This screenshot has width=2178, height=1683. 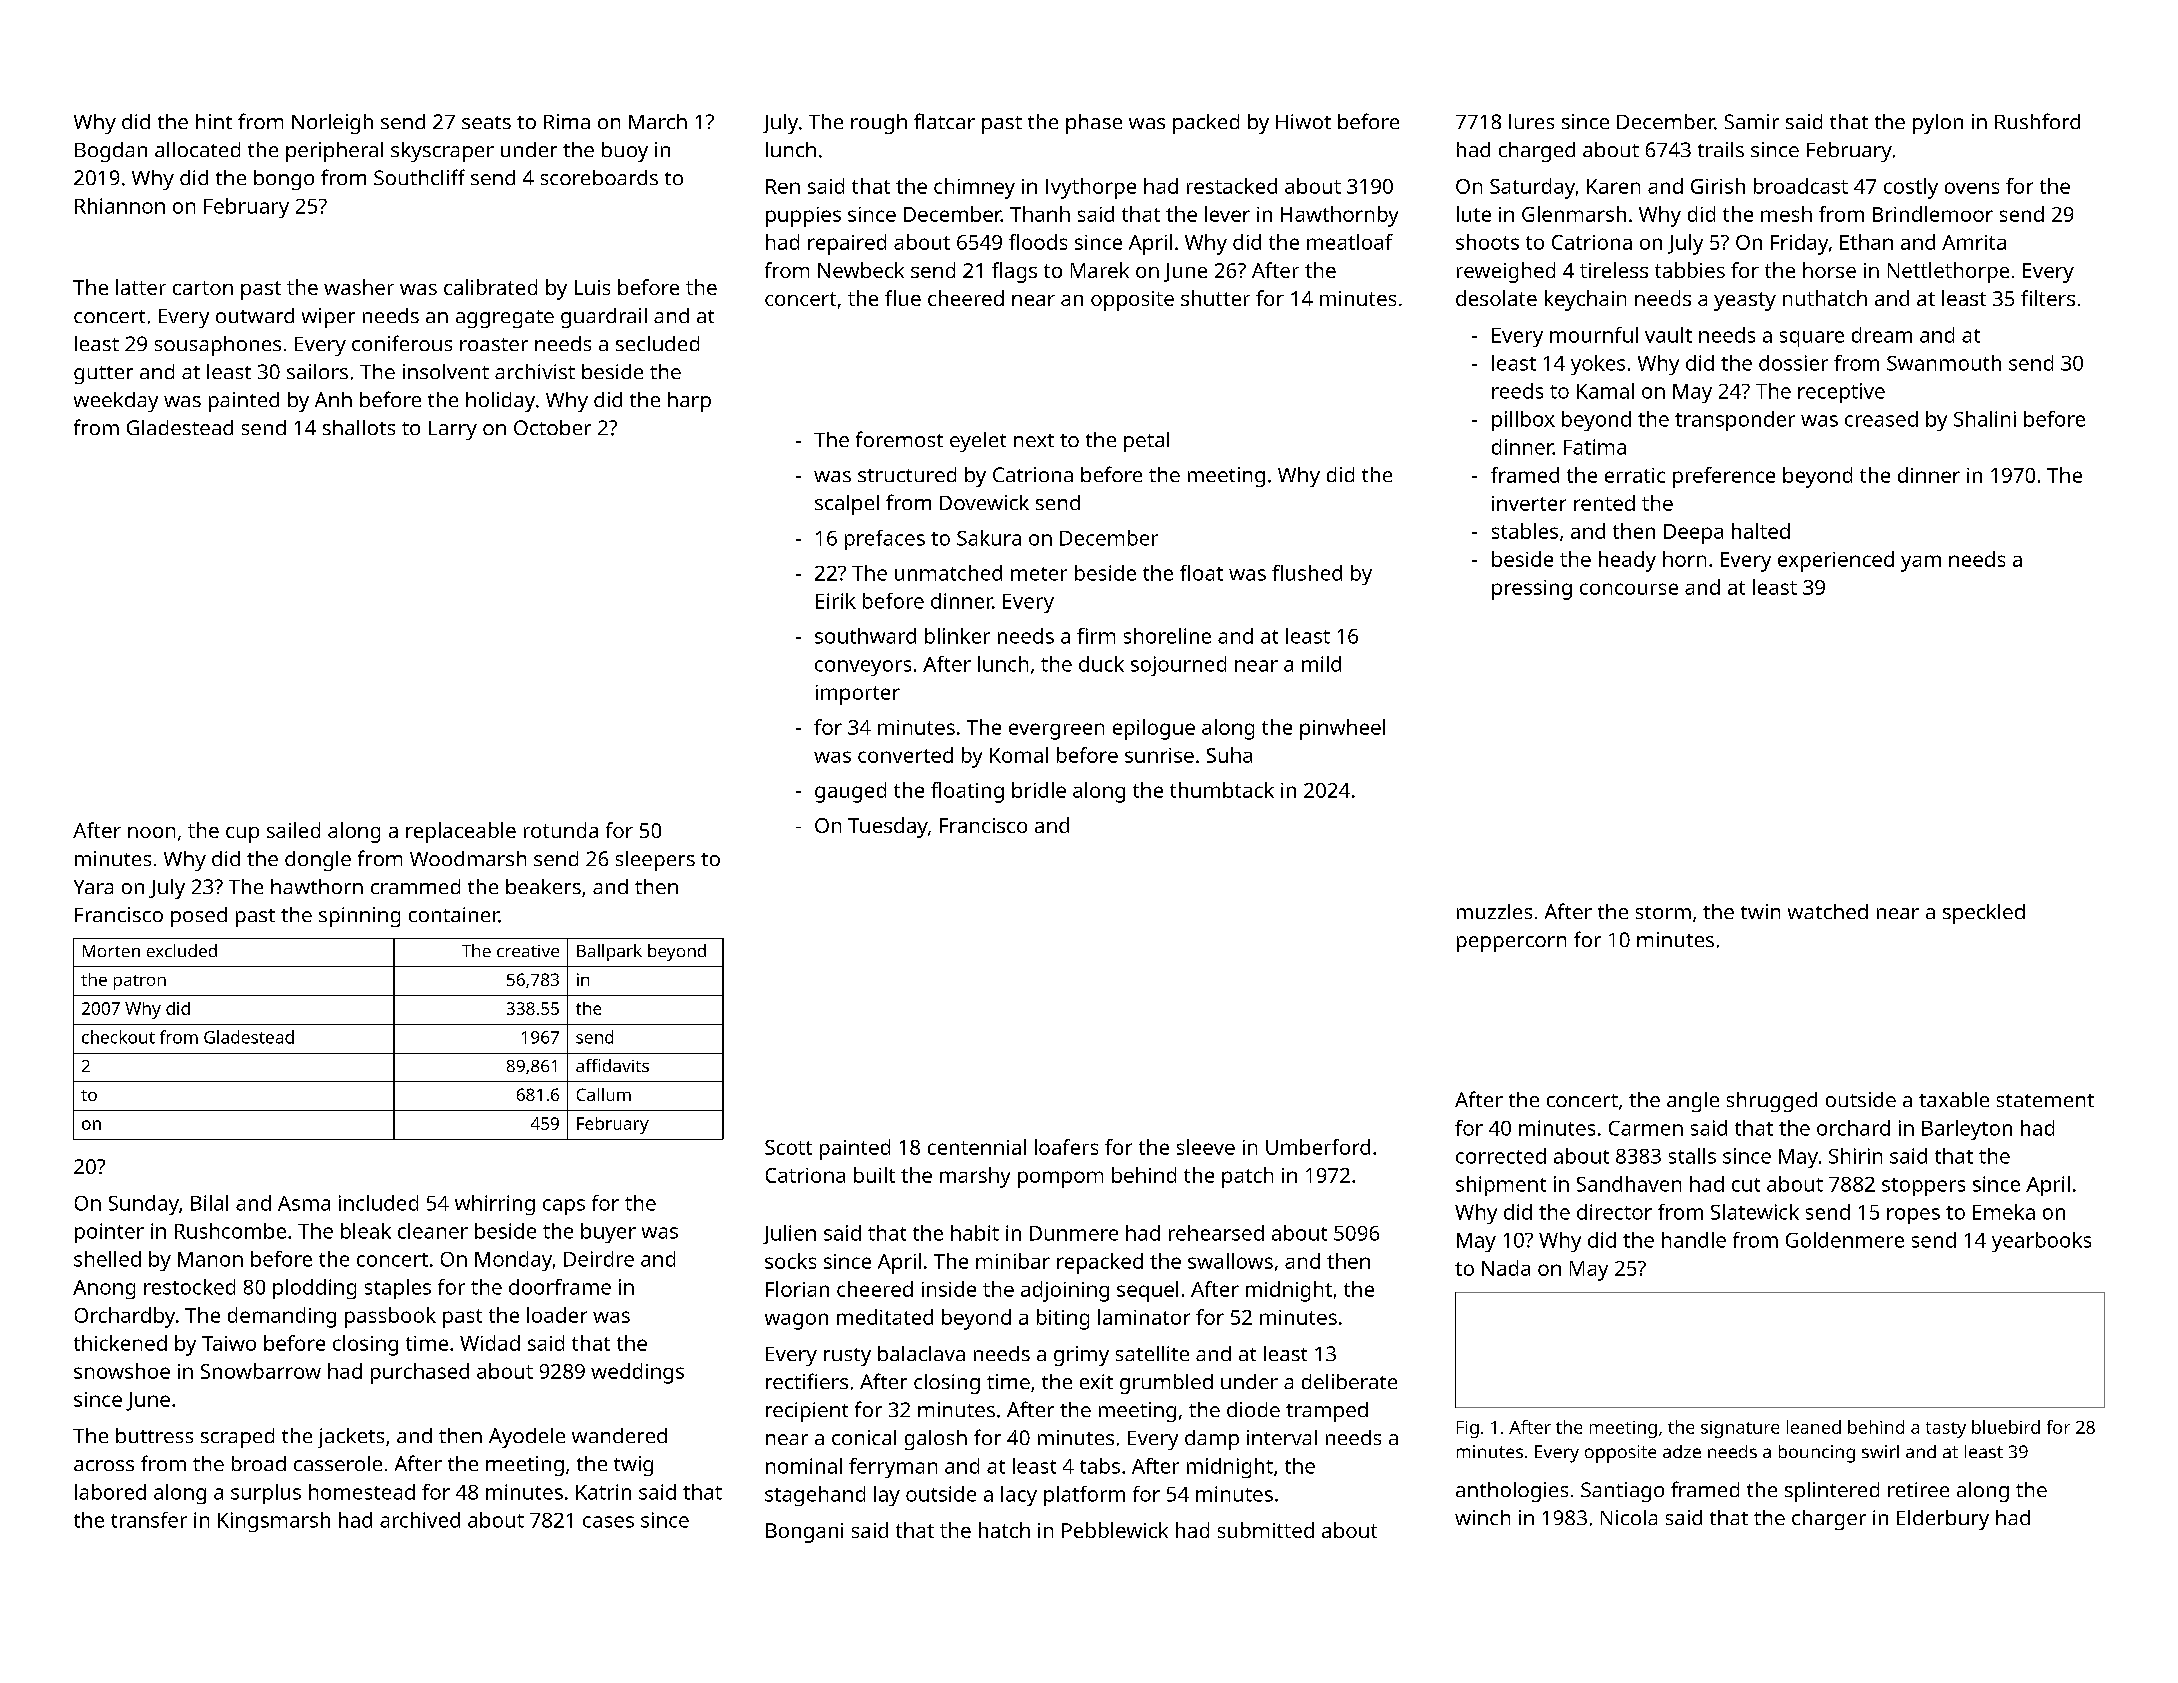 I want to click on Samir, so click(x=1752, y=121).
